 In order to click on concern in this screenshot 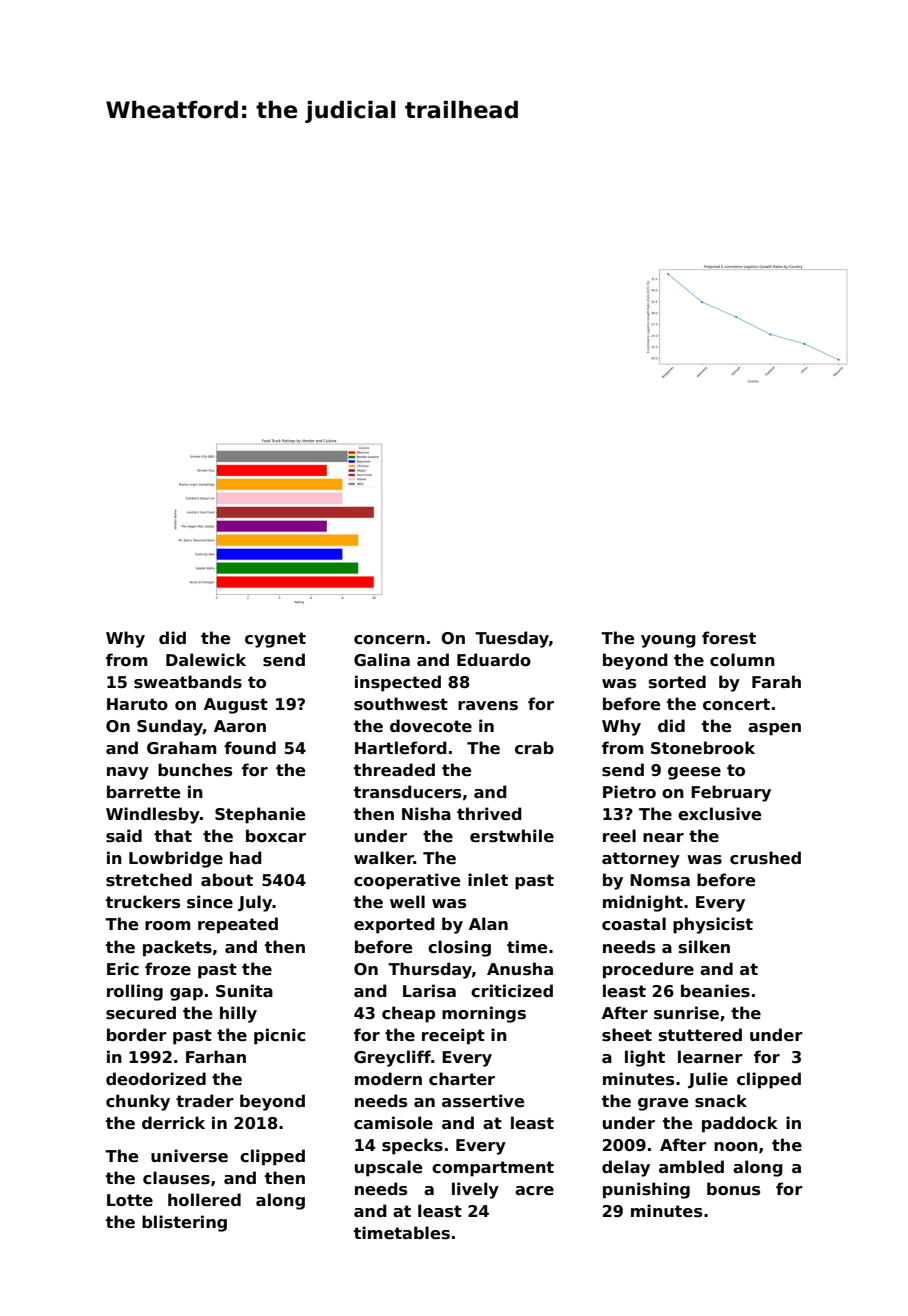, I will do `click(389, 640)`.
